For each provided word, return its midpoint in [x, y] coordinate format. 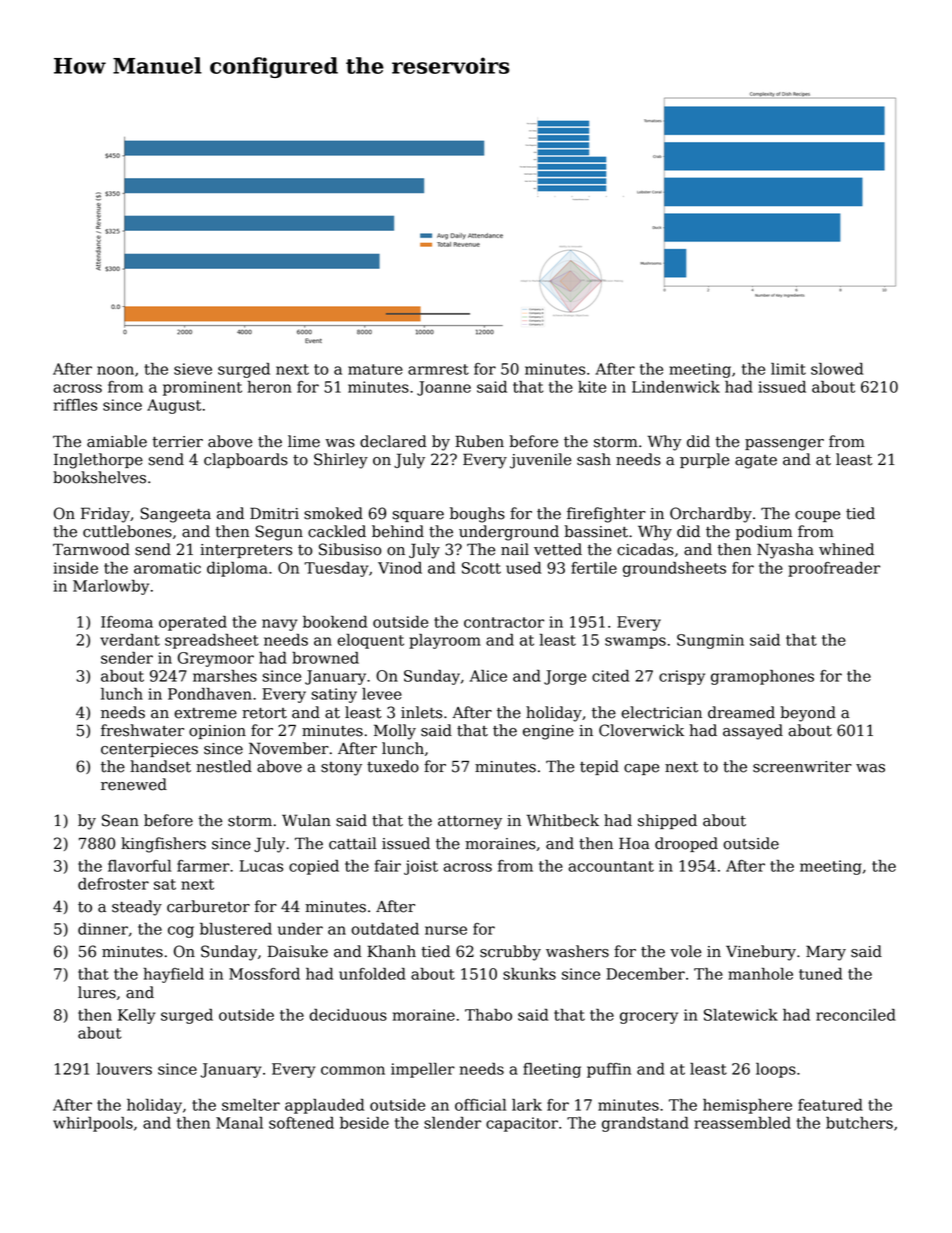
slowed [837, 369]
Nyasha [785, 551]
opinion [217, 732]
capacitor [522, 1124]
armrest [438, 369]
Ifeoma [127, 622]
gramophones [762, 677]
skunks [529, 974]
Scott [481, 568]
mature [375, 369]
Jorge [565, 677]
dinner [103, 929]
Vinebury [761, 953]
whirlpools [93, 1124]
